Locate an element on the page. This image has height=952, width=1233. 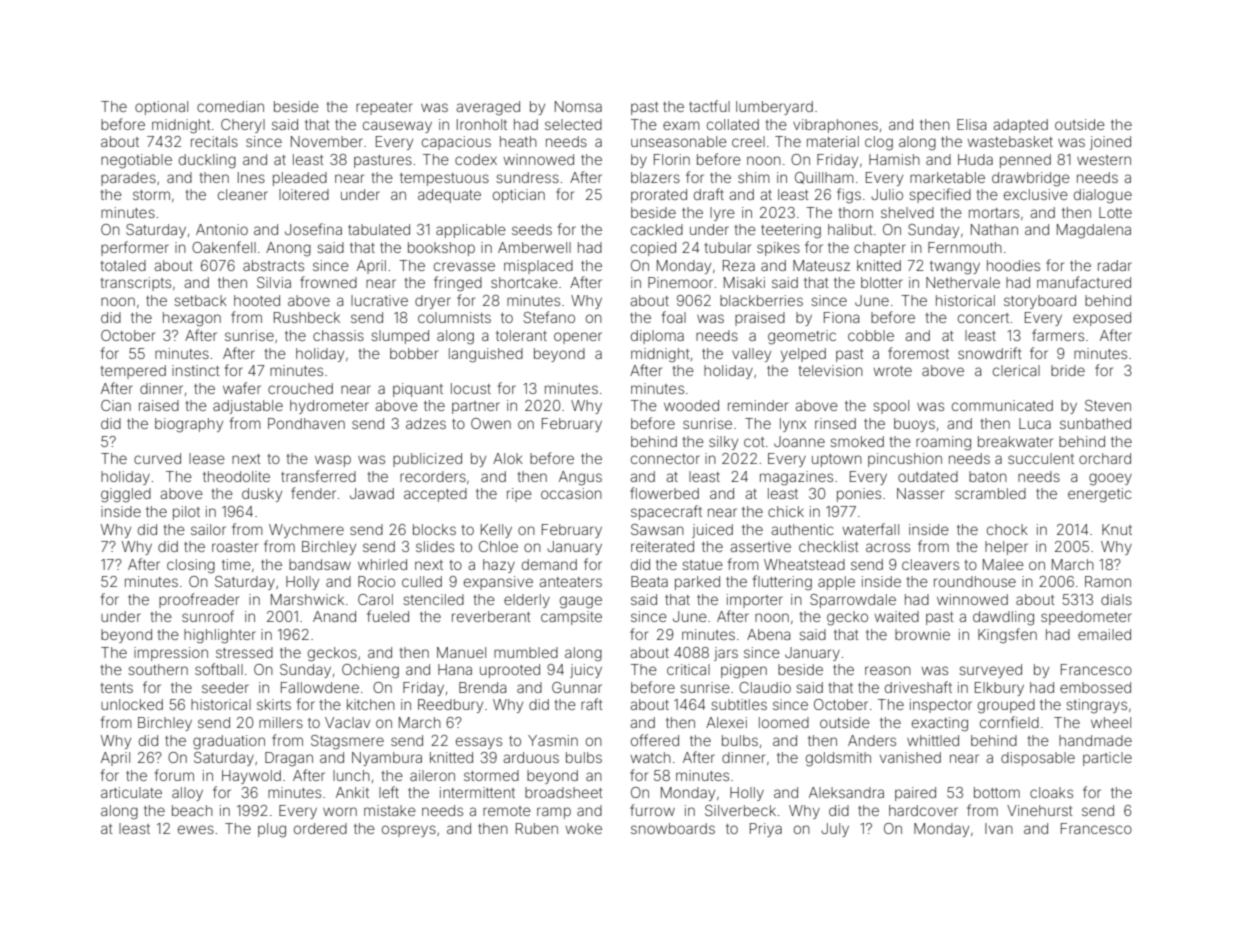
adapted is located at coordinates (1020, 126).
